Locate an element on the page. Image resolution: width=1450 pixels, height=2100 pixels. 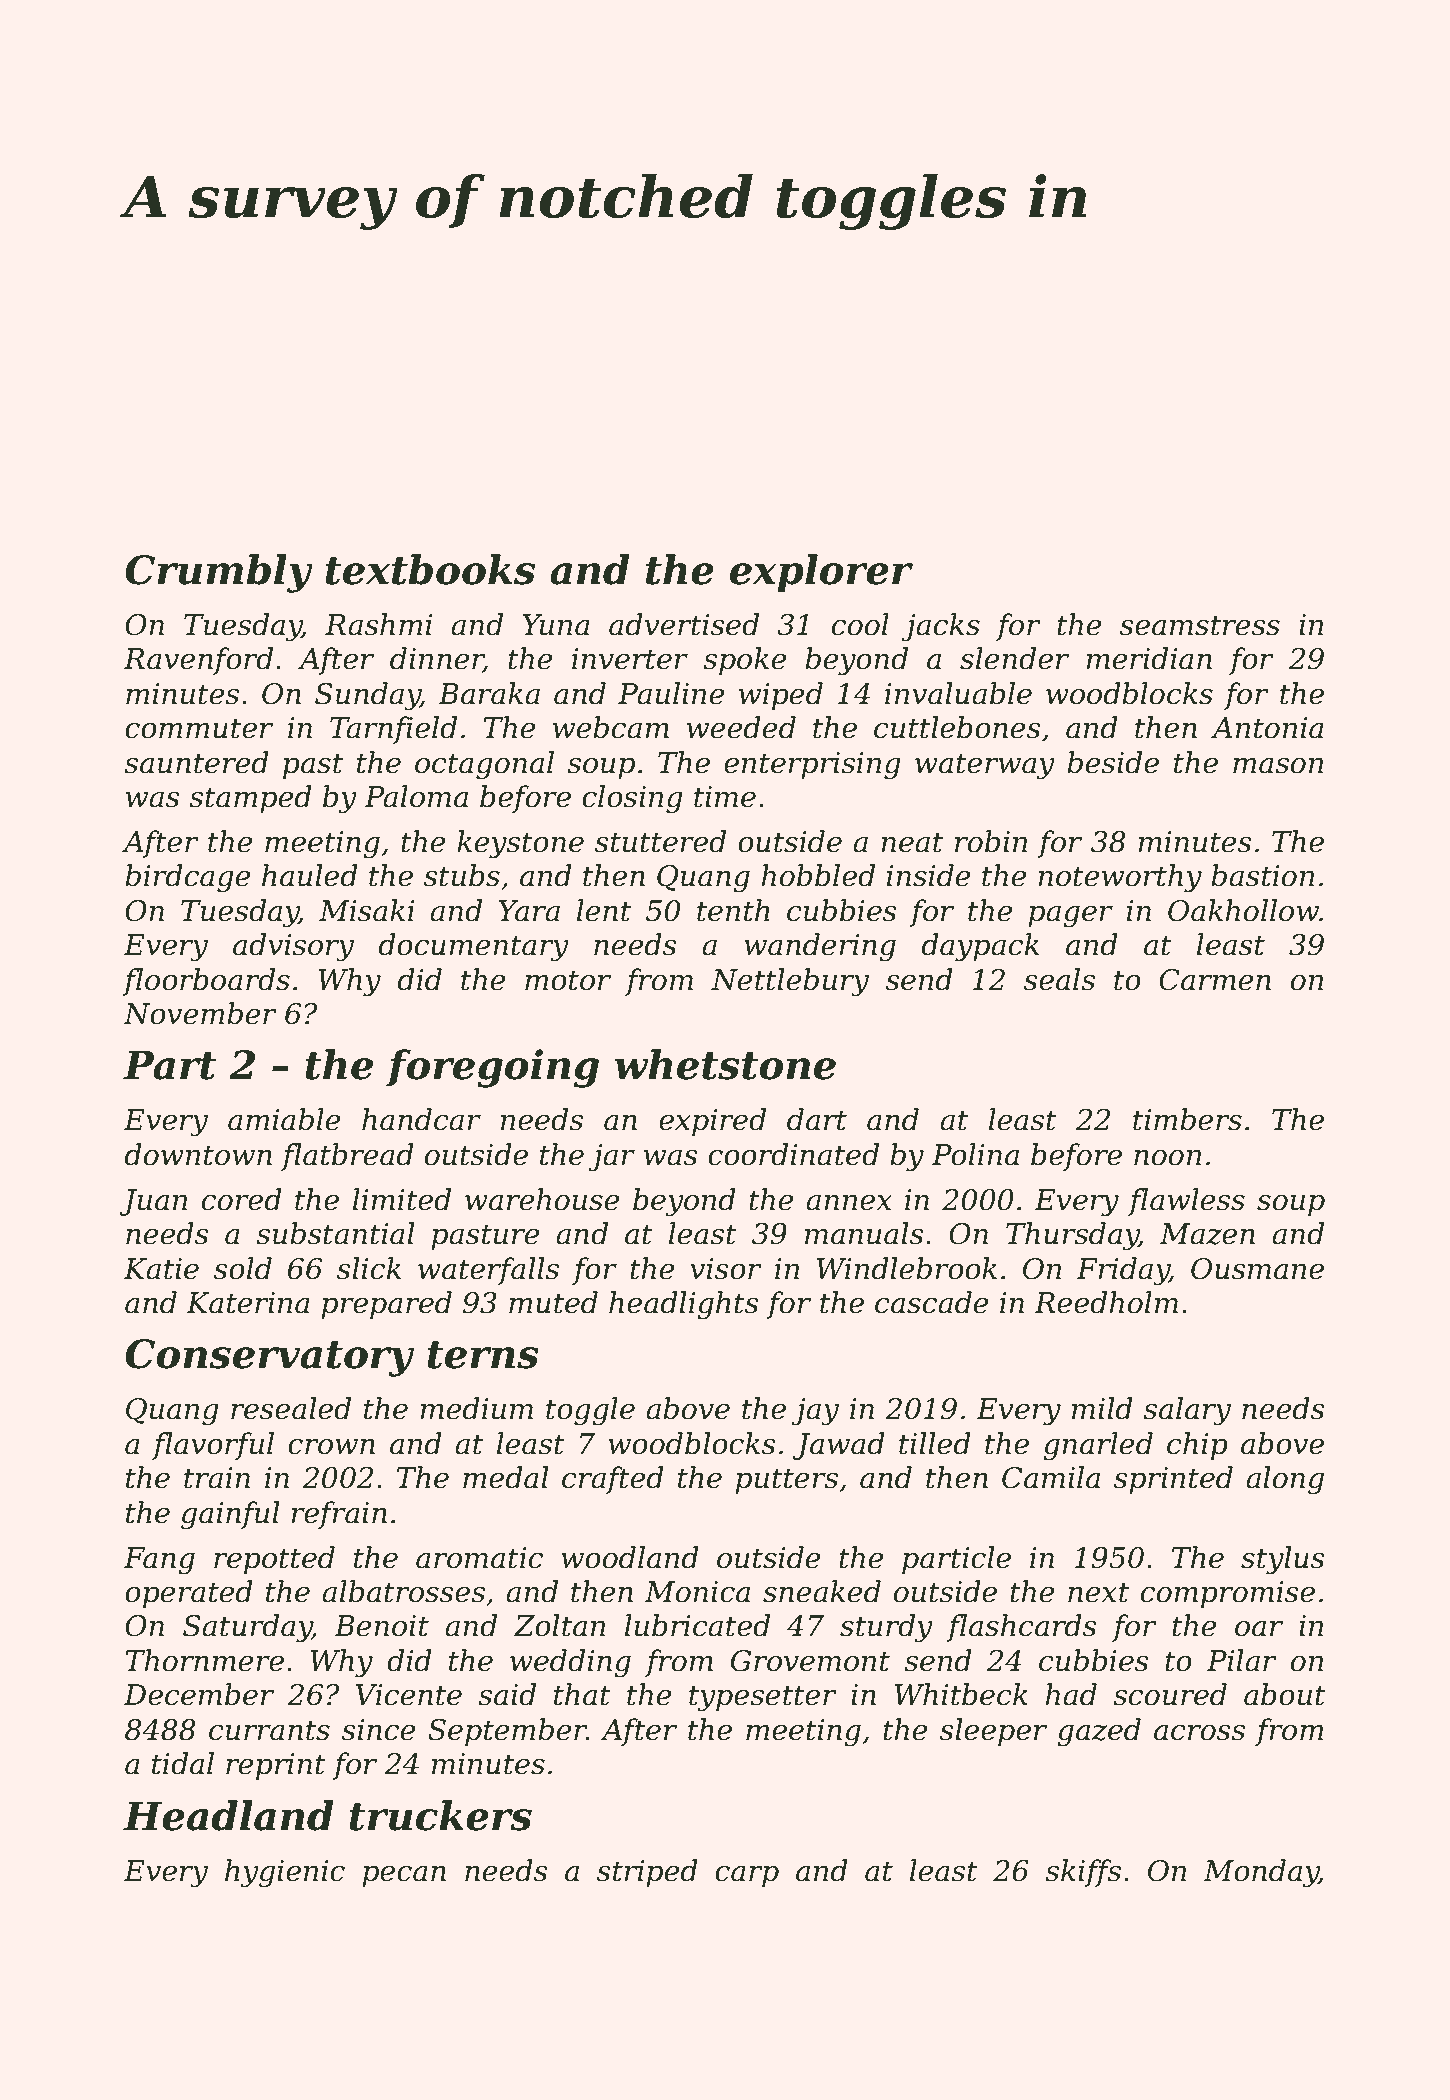
reprint is located at coordinates (276, 1766).
